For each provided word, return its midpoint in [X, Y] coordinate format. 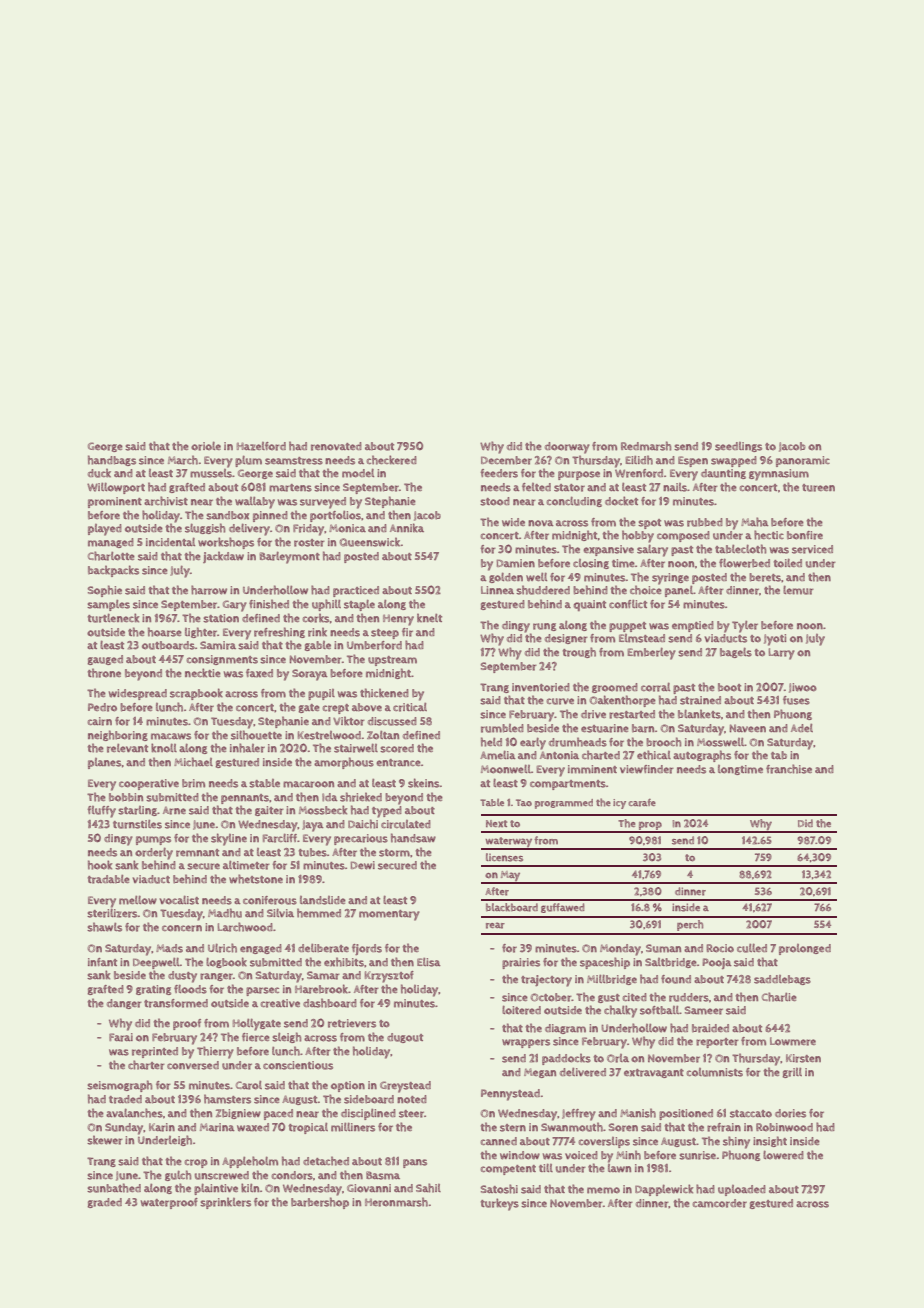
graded [104, 1203]
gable [317, 646]
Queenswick [370, 542]
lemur [798, 590]
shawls [104, 927]
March [183, 460]
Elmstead [642, 638]
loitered [521, 1010]
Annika [407, 528]
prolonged [805, 949]
